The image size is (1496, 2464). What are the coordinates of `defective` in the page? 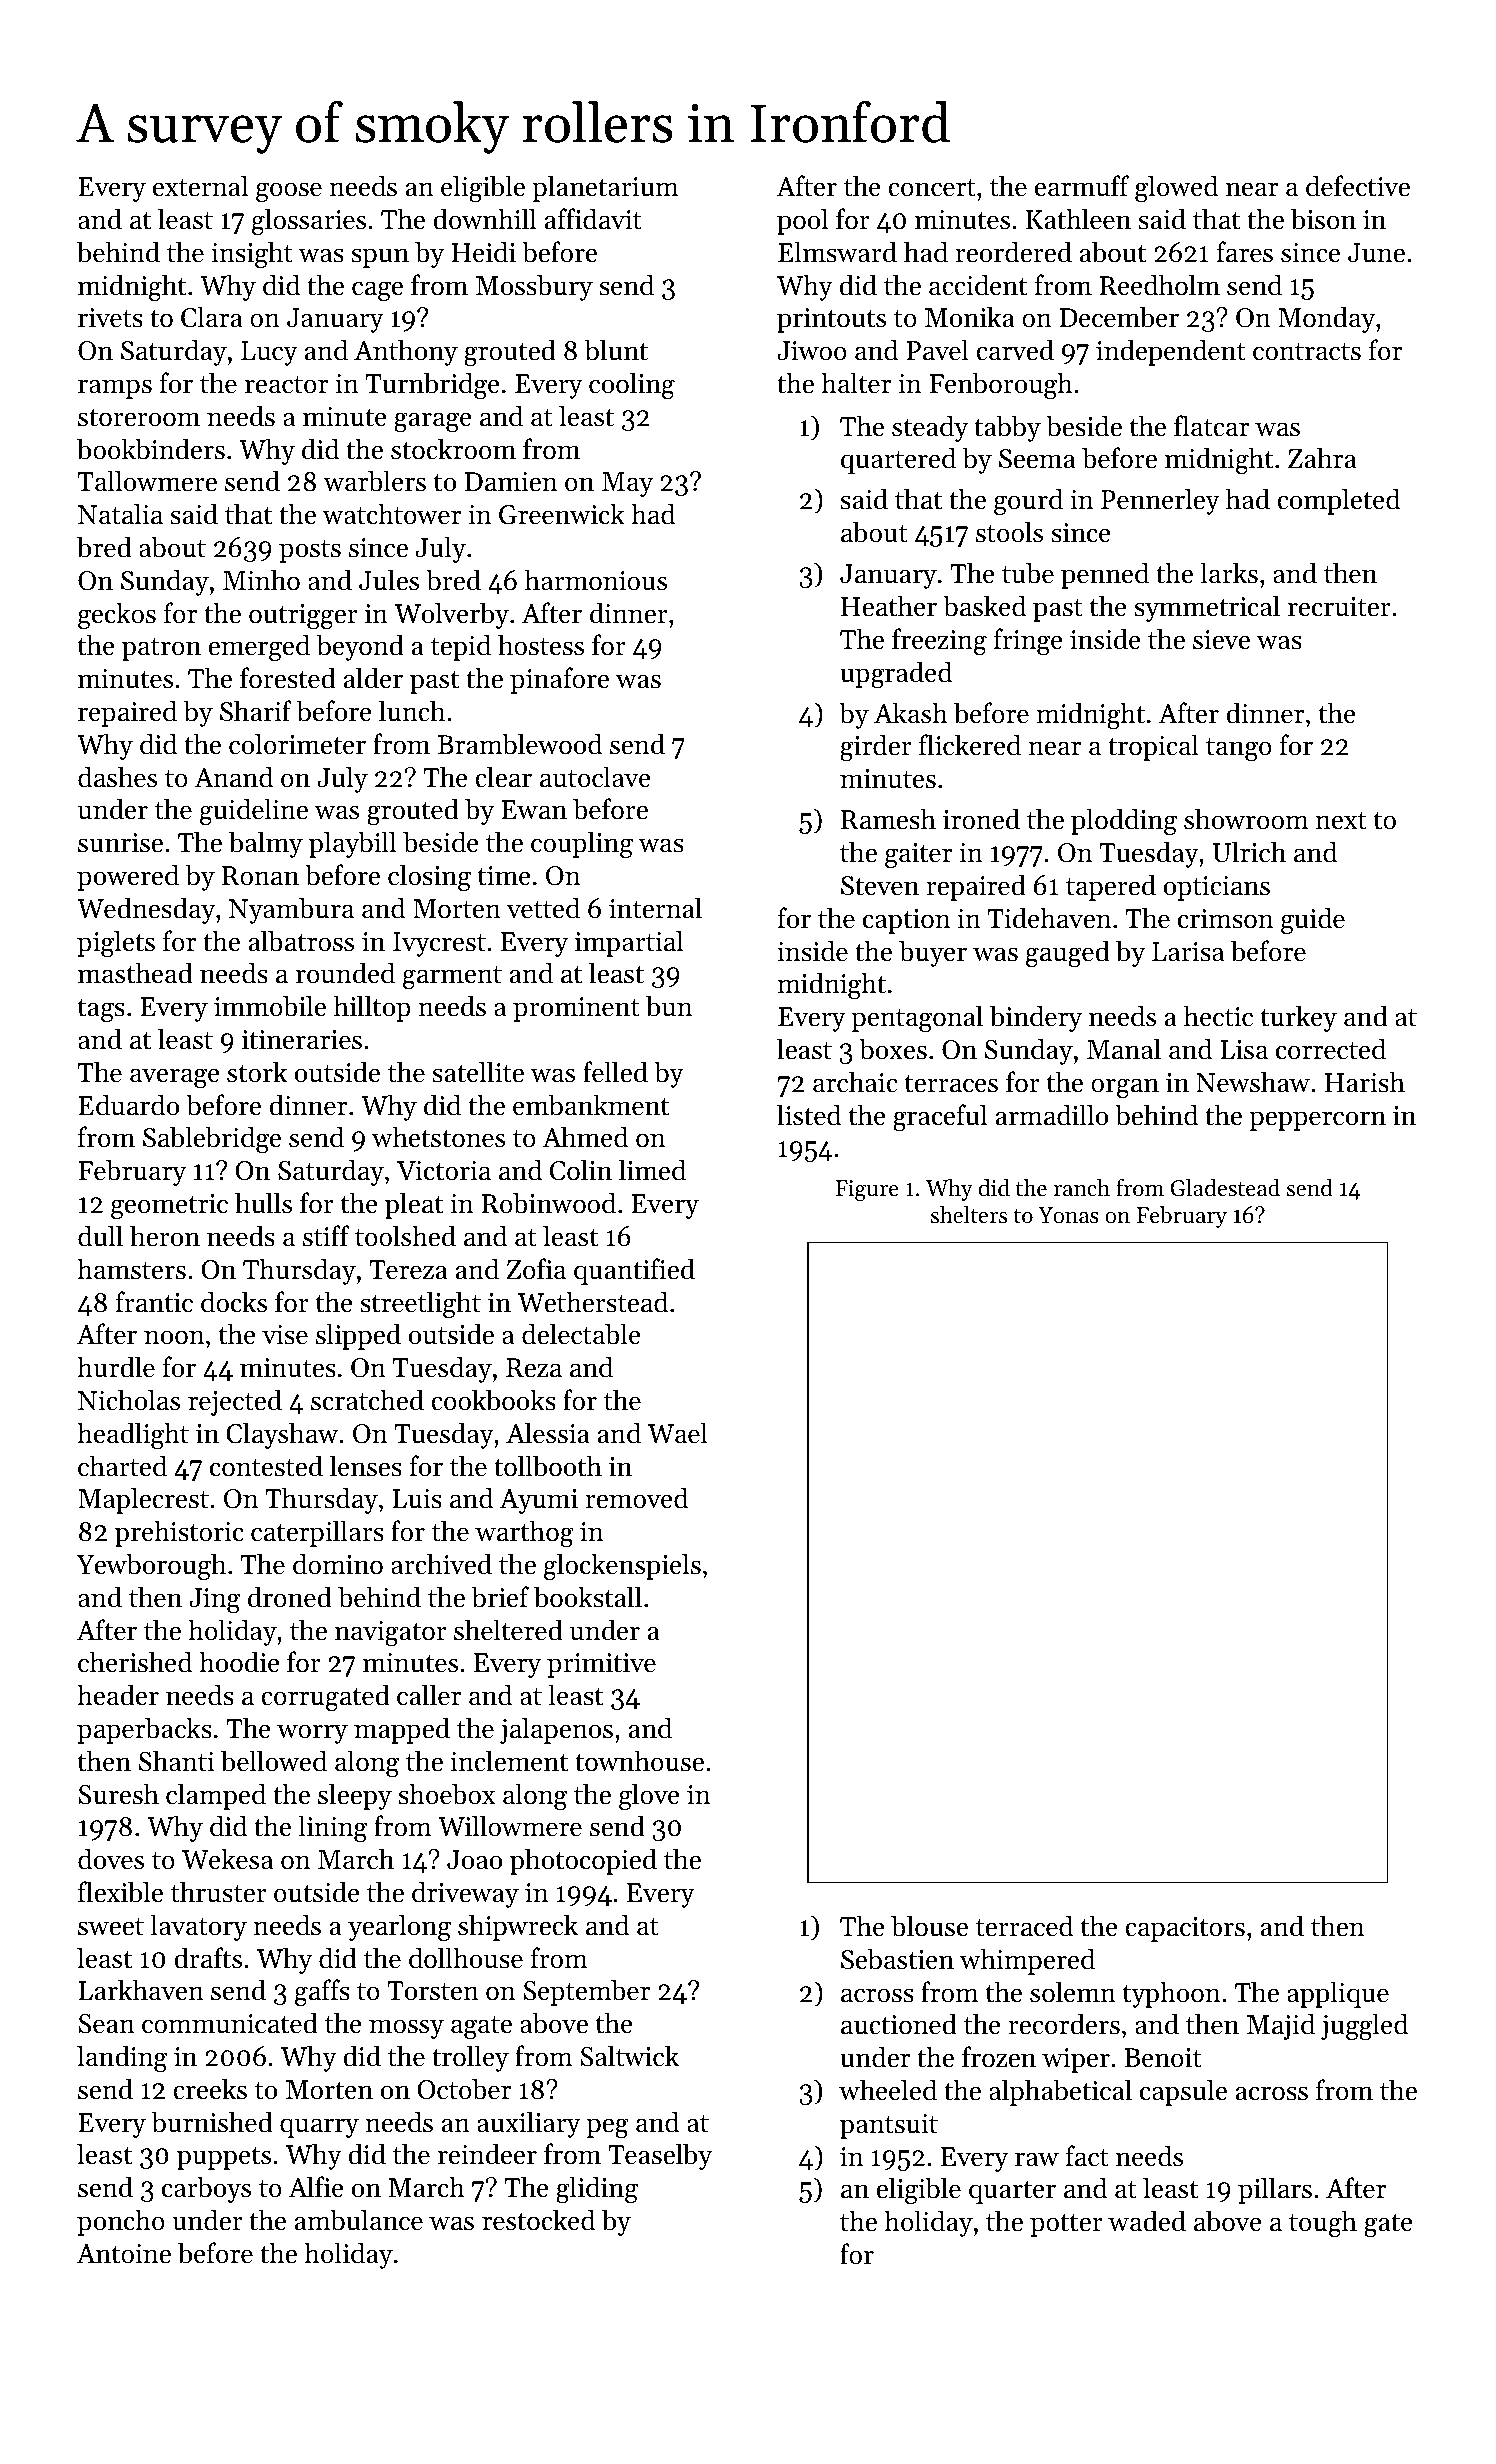 It's located at (1358, 186).
